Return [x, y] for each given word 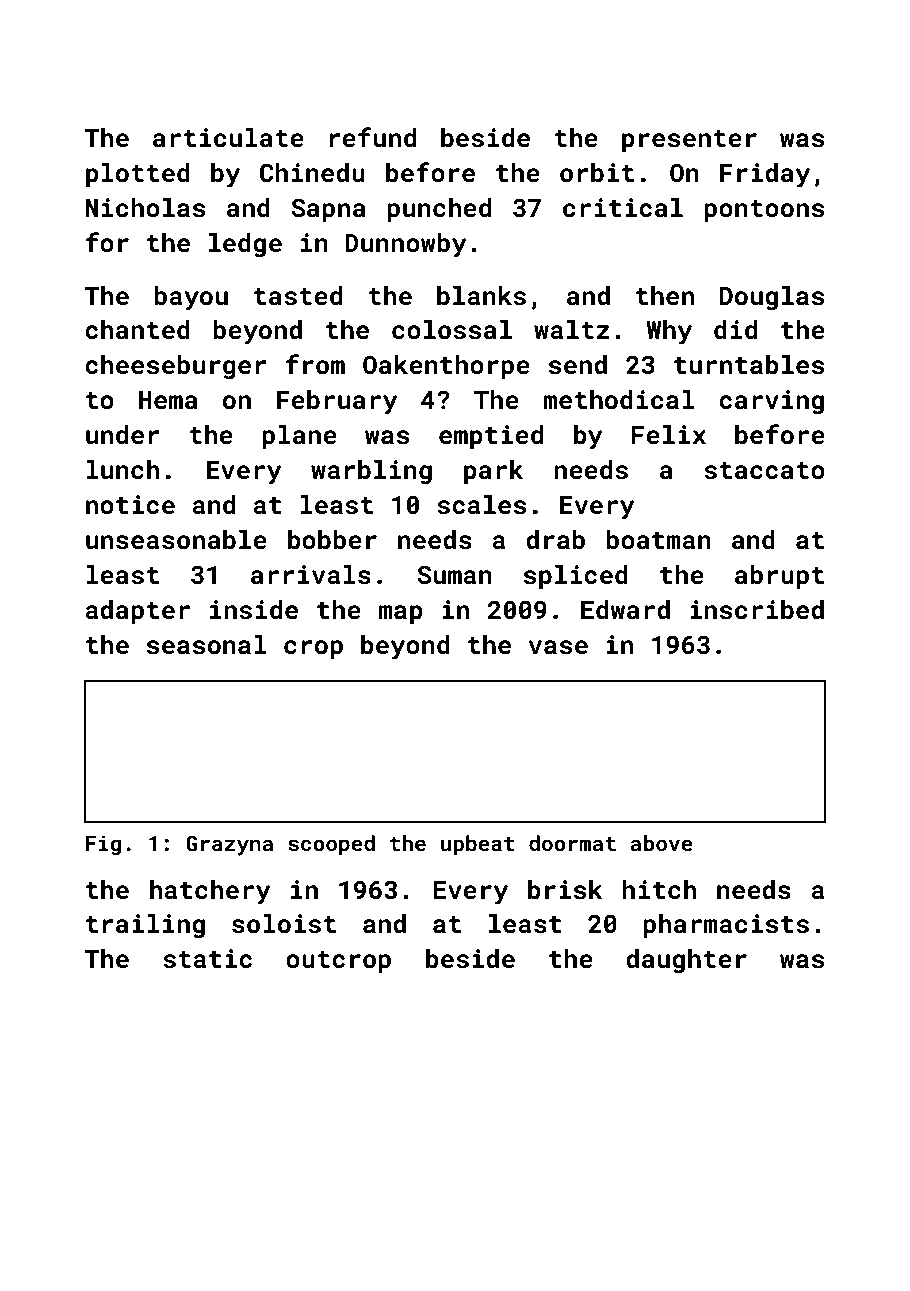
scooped [331, 845]
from [315, 364]
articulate [228, 138]
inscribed [757, 610]
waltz [572, 330]
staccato [764, 471]
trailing [145, 926]
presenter [689, 141]
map [401, 614]
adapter [137, 612]
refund [373, 137]
